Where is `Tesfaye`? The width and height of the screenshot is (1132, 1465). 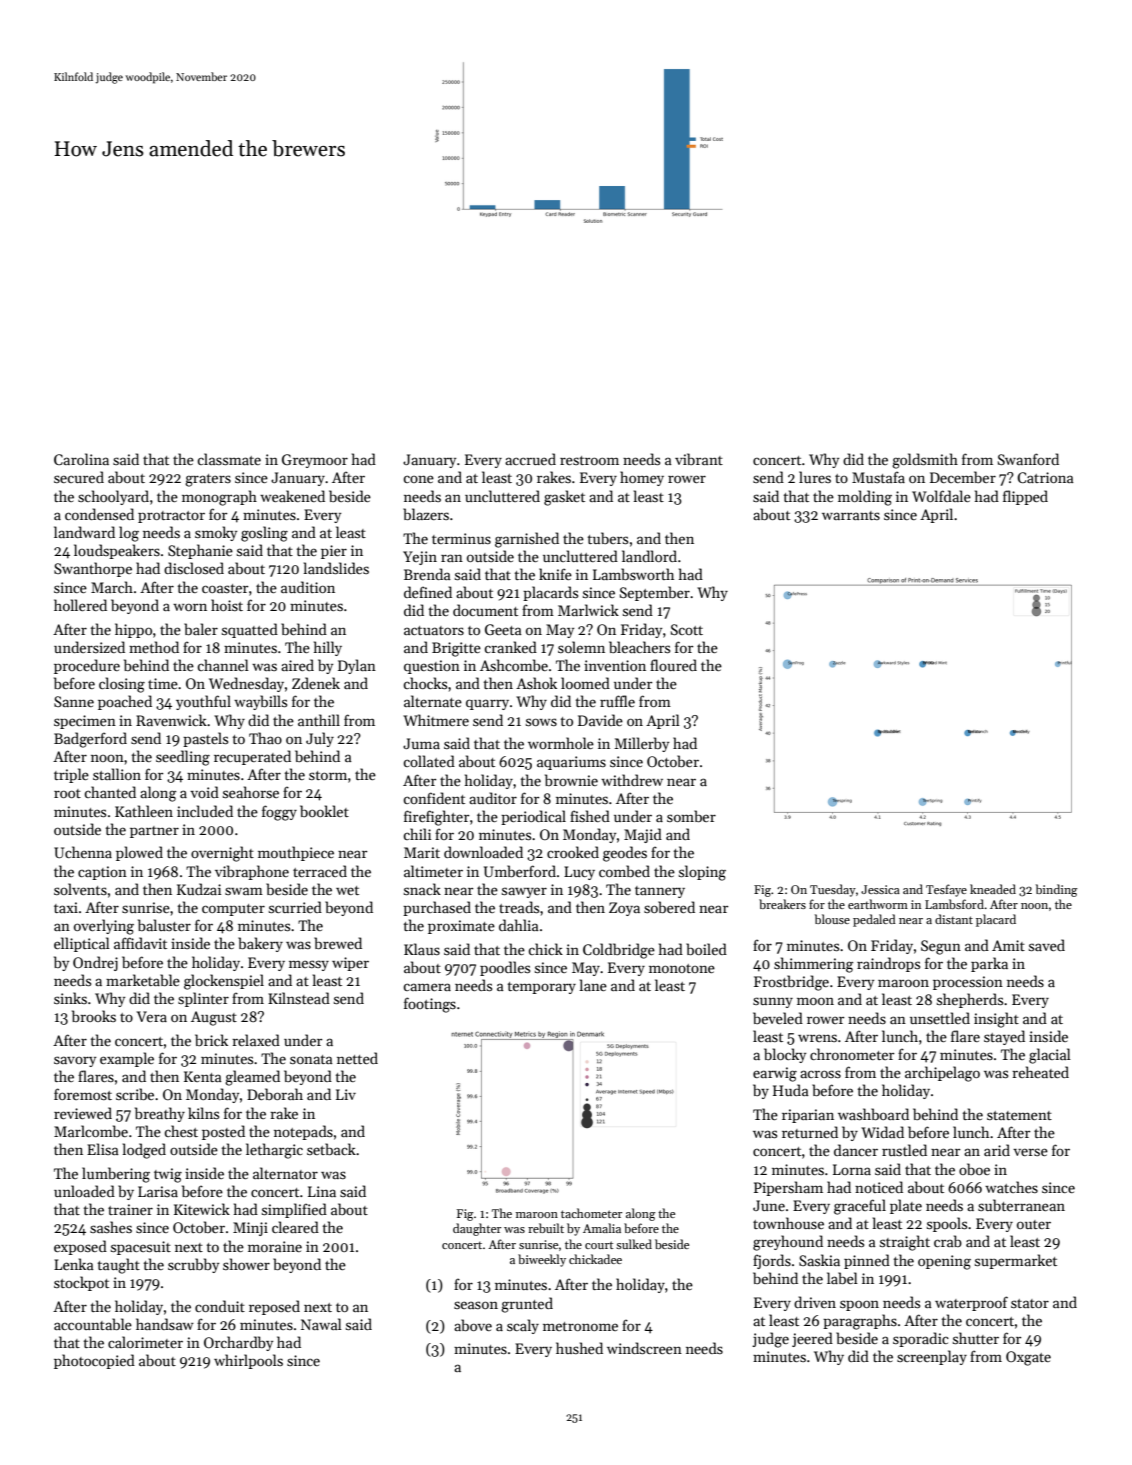 Tesfaye is located at coordinates (946, 890).
